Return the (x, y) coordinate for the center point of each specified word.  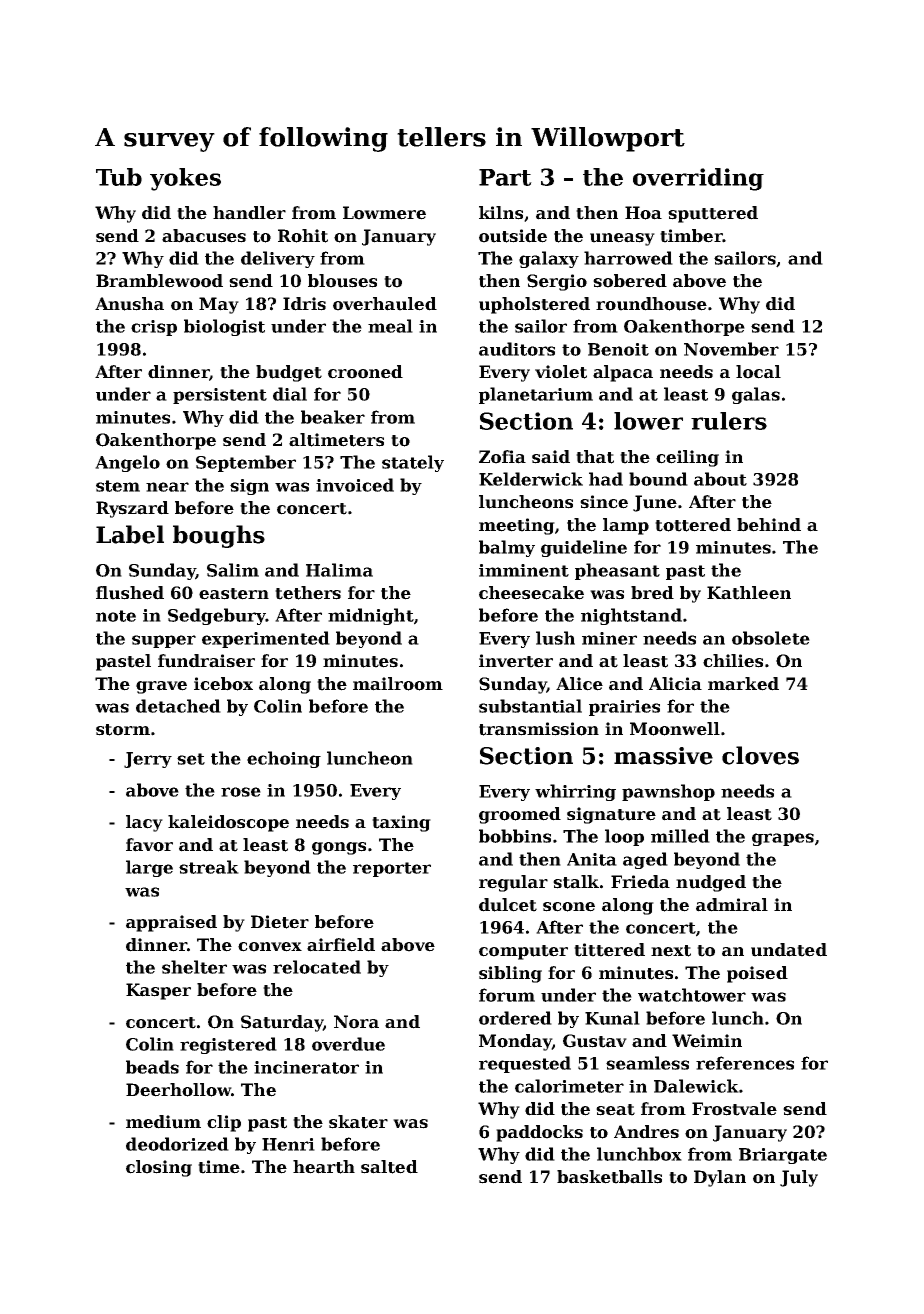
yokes (185, 179)
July (799, 1178)
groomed (520, 815)
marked (743, 684)
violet (561, 372)
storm (123, 730)
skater (358, 1122)
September (246, 463)
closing (159, 1168)
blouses (342, 281)
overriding (698, 179)
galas (756, 395)
